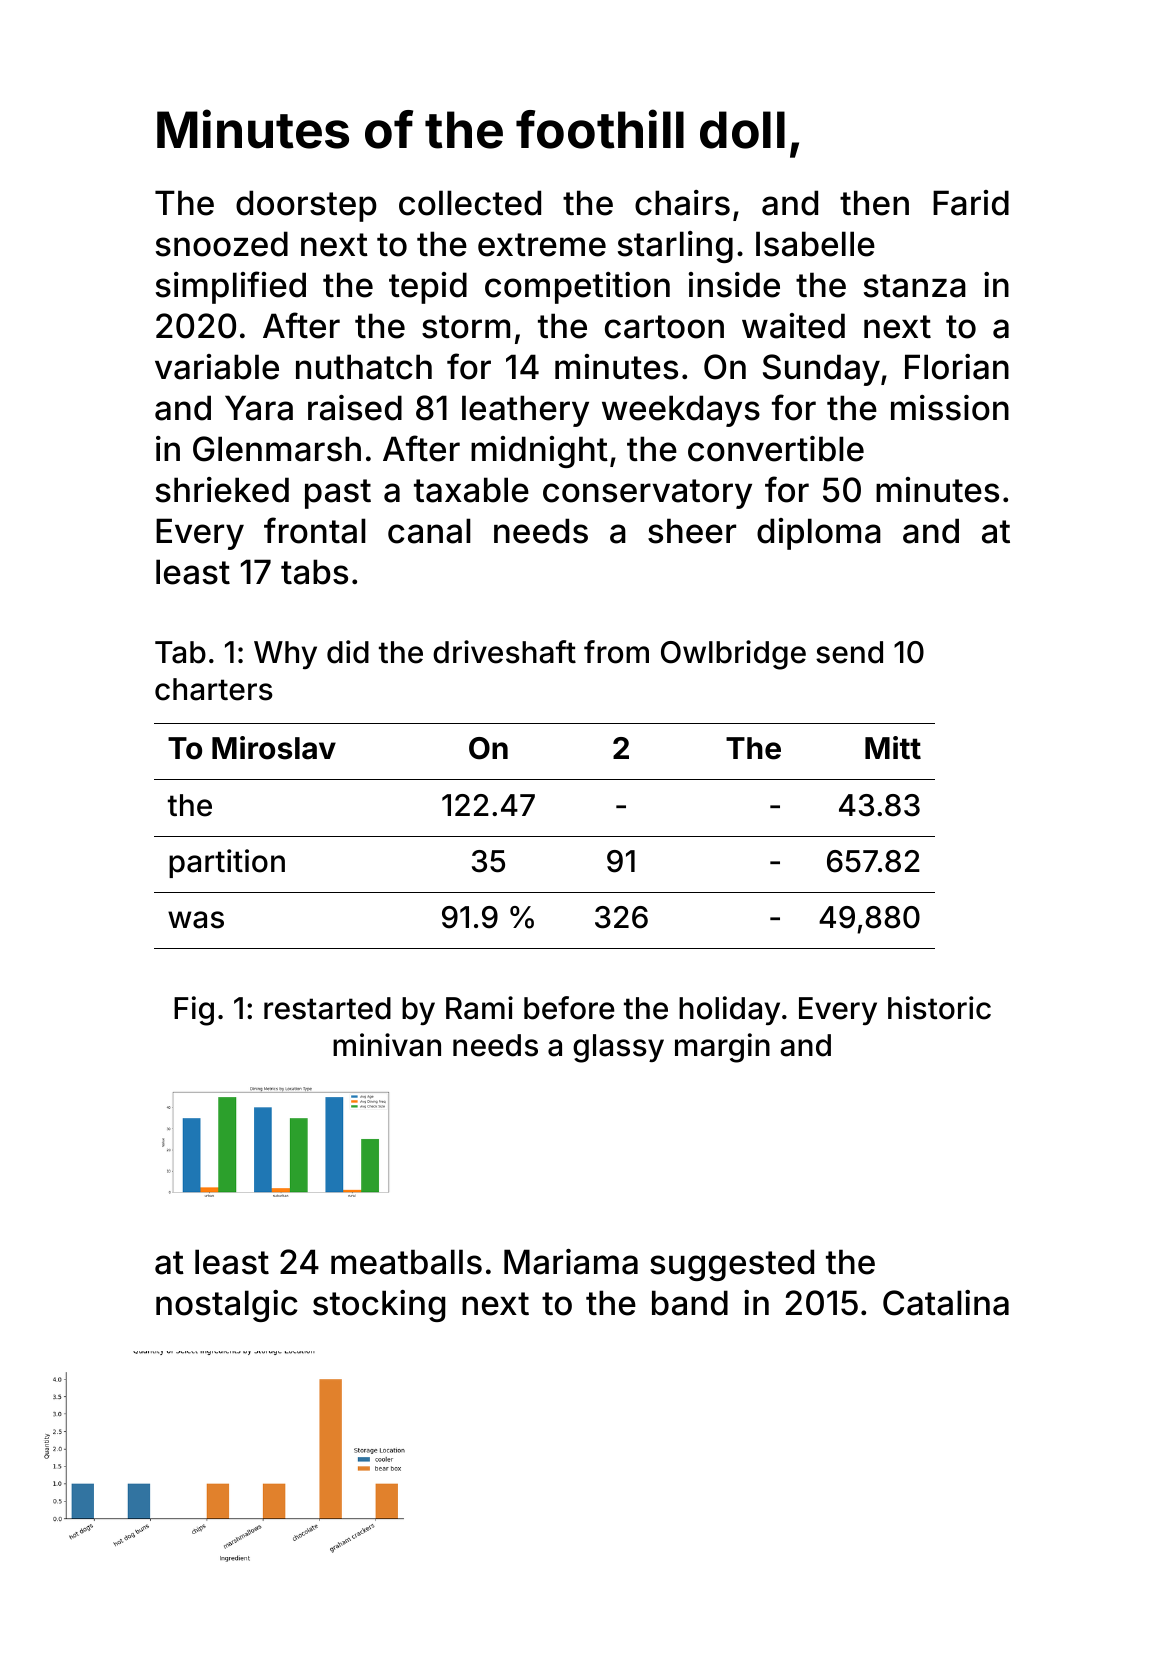 The height and width of the document is (1654, 1165). What do you see at coordinates (819, 534) in the document?
I see `diploma` at bounding box center [819, 534].
